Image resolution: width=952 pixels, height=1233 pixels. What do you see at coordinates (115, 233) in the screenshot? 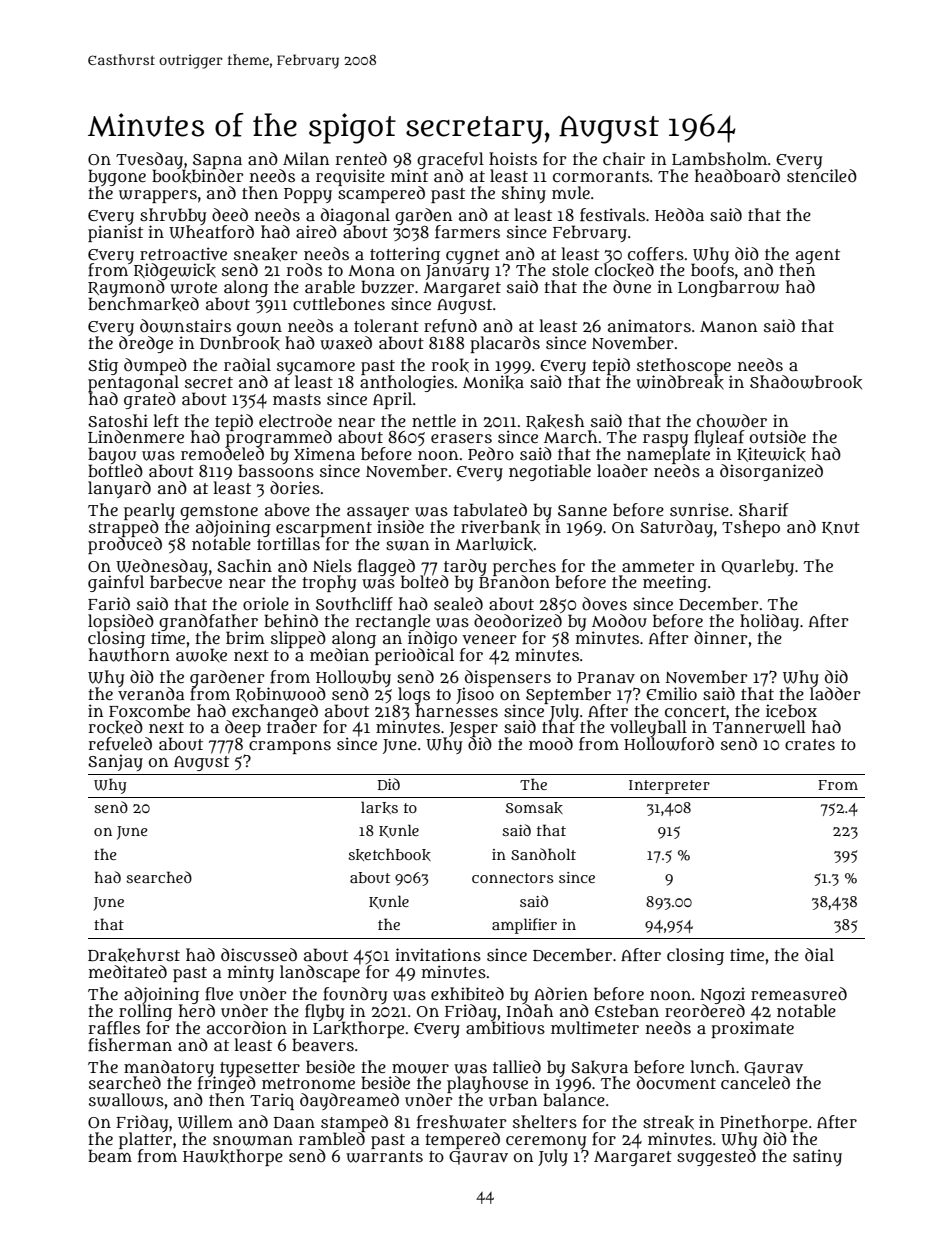
I see `pianist` at bounding box center [115, 233].
